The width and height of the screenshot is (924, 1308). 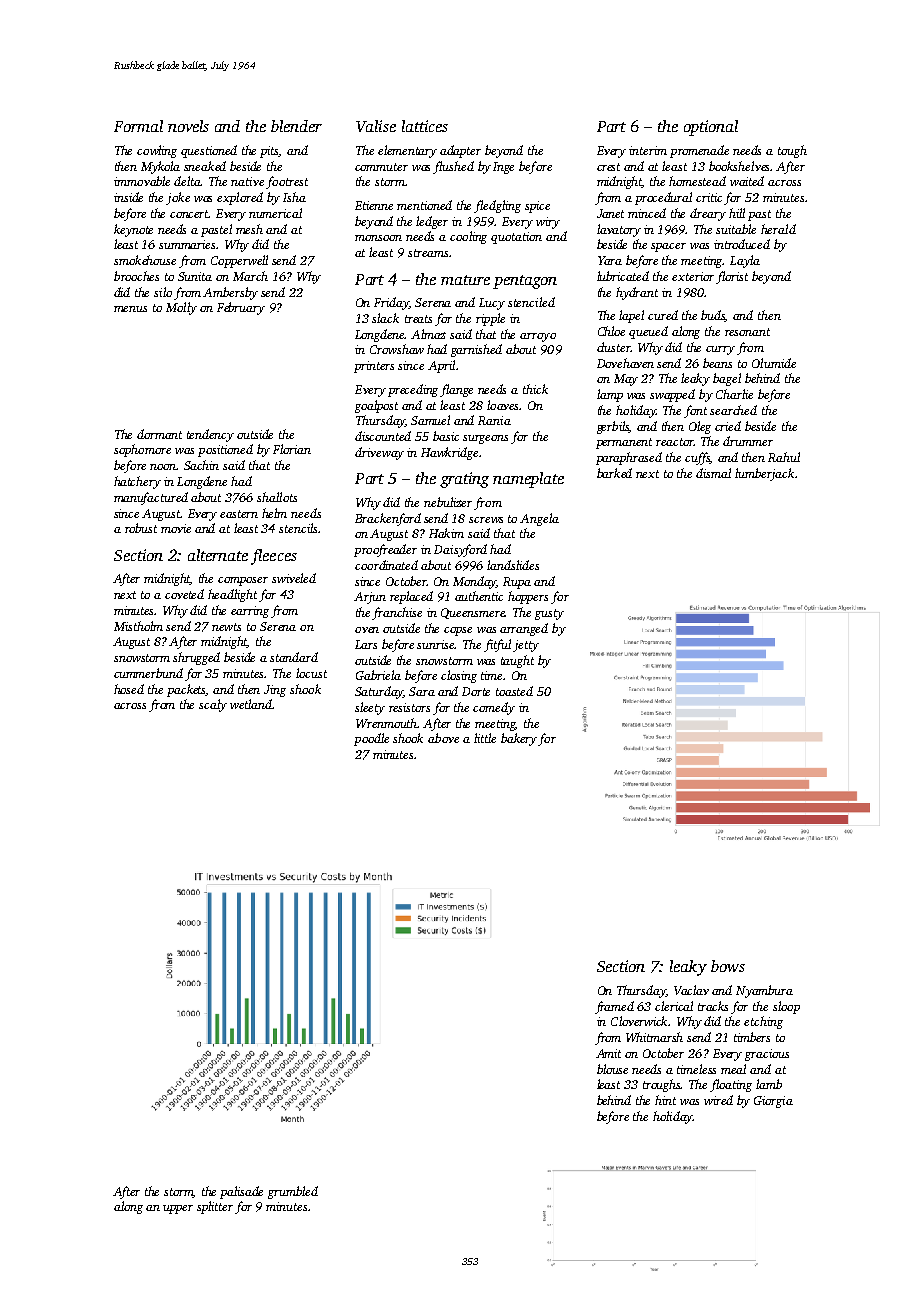 What do you see at coordinates (378, 675) in the screenshot?
I see `Gabriela` at bounding box center [378, 675].
